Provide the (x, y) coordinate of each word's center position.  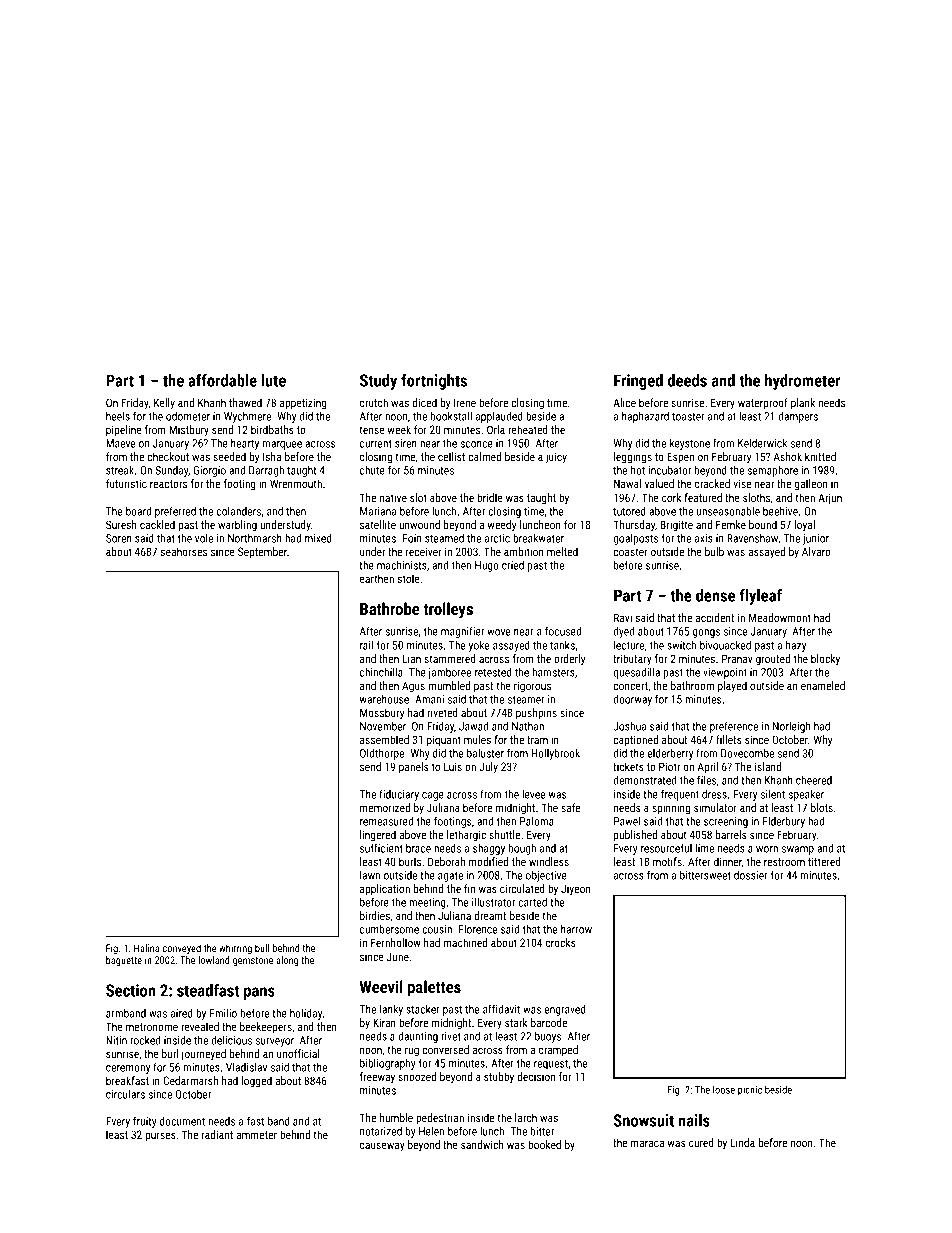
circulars (125, 1094)
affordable (222, 380)
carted (532, 902)
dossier (751, 875)
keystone (690, 444)
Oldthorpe (382, 754)
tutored (629, 511)
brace (418, 848)
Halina (146, 948)
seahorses (184, 551)
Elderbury (784, 822)
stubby (499, 1078)
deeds (687, 380)
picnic (750, 1091)
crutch (374, 402)
